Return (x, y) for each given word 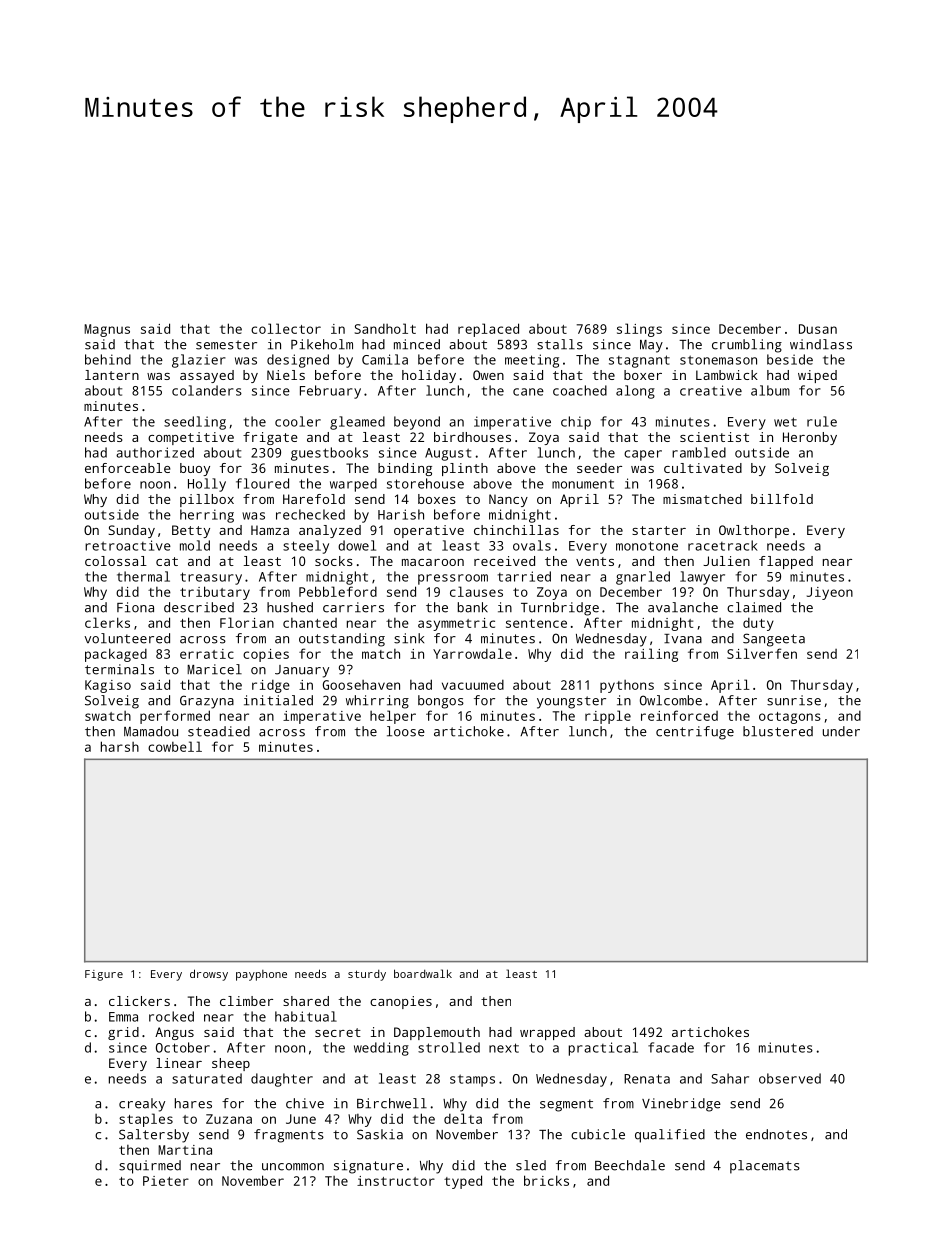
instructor (396, 1181)
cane (528, 392)
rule (822, 421)
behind (108, 359)
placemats (765, 1167)
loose (406, 731)
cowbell (175, 746)
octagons (790, 718)
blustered (778, 731)
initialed (278, 700)
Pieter (166, 1181)
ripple (608, 717)
